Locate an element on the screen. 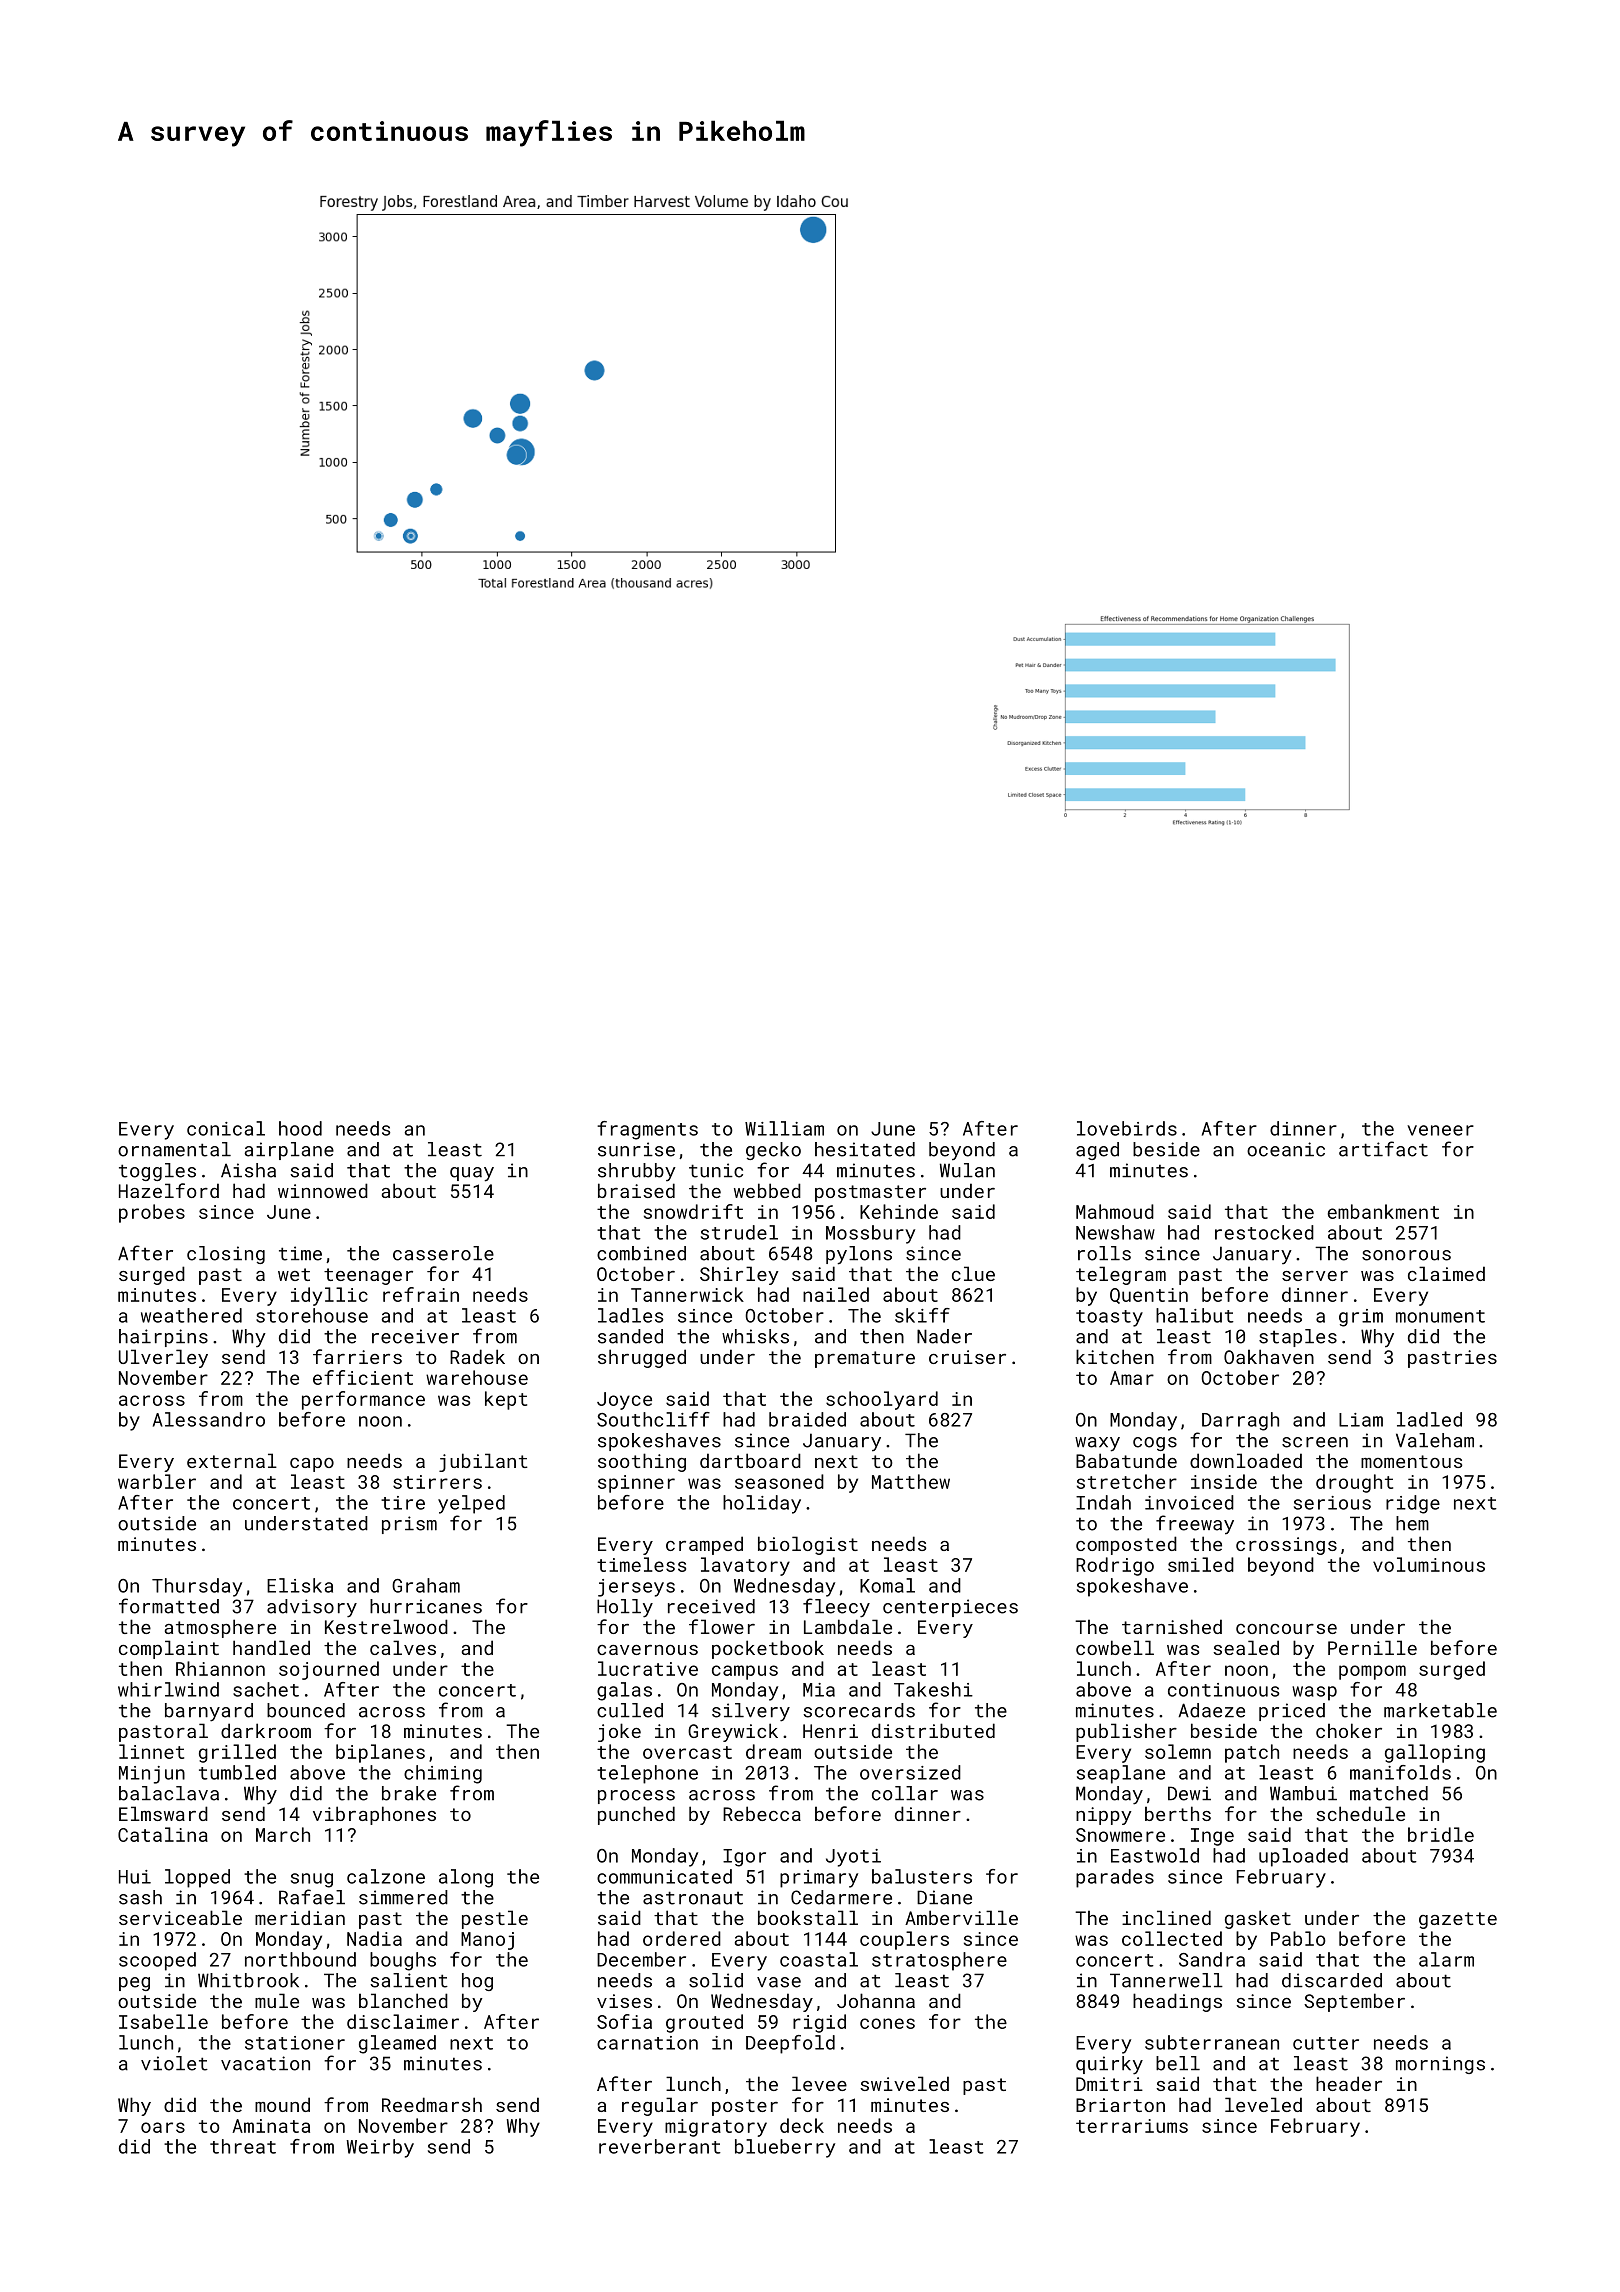 The width and height of the screenshot is (1620, 2292). Jyoti is located at coordinates (853, 1858).
